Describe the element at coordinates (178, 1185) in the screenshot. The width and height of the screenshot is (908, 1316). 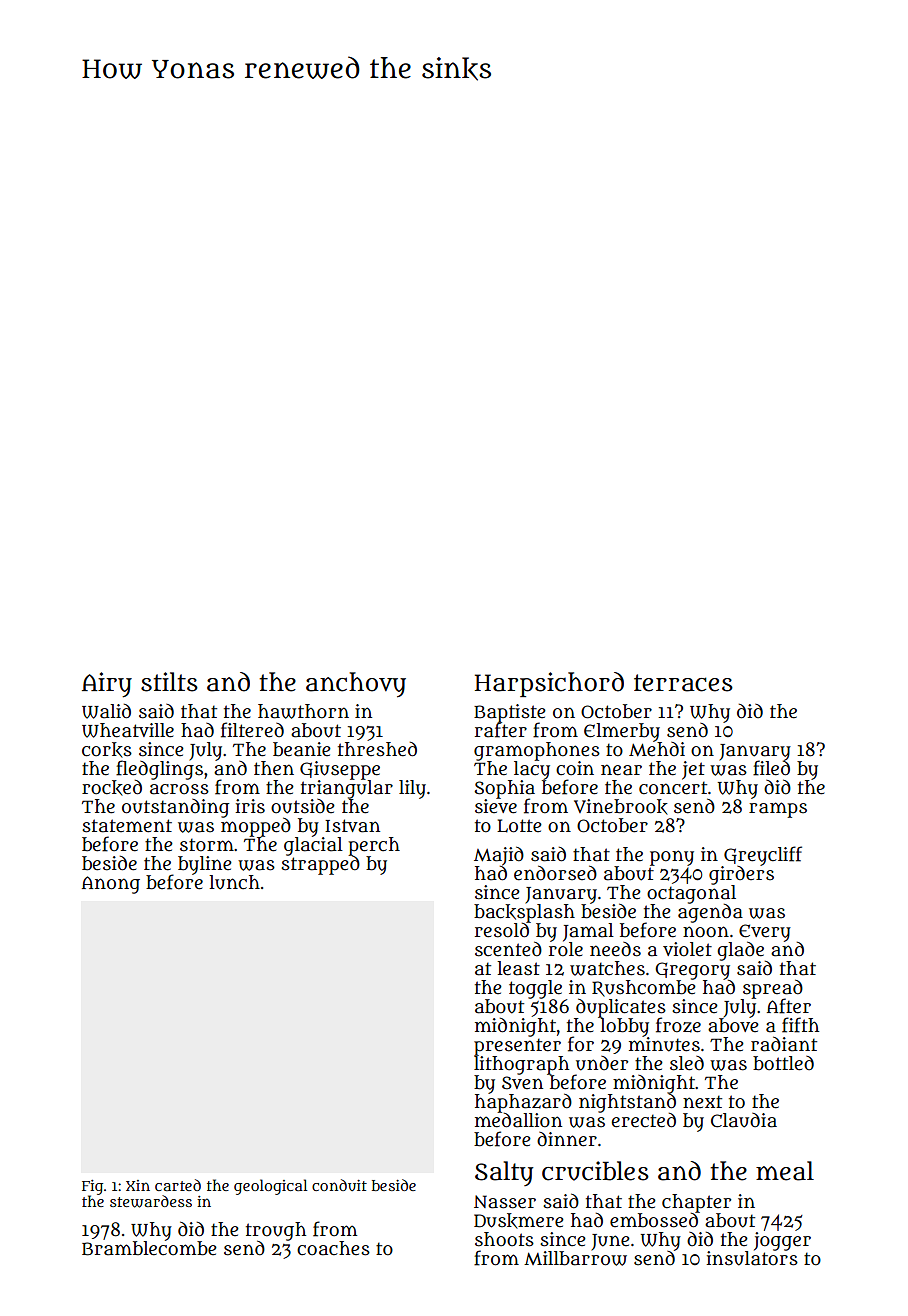
I see `carted` at that location.
